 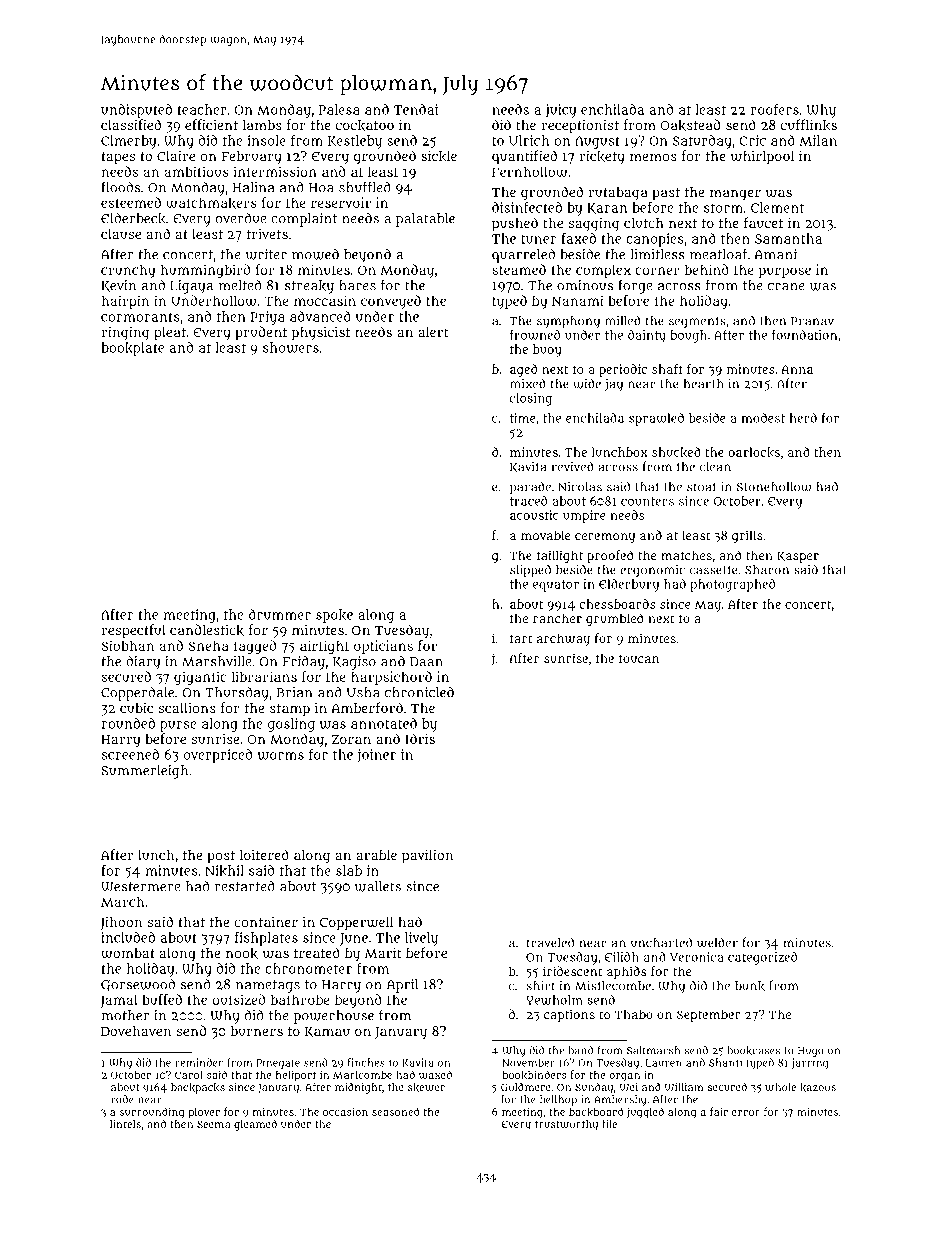 What do you see at coordinates (580, 127) in the screenshot?
I see `receptionist` at bounding box center [580, 127].
